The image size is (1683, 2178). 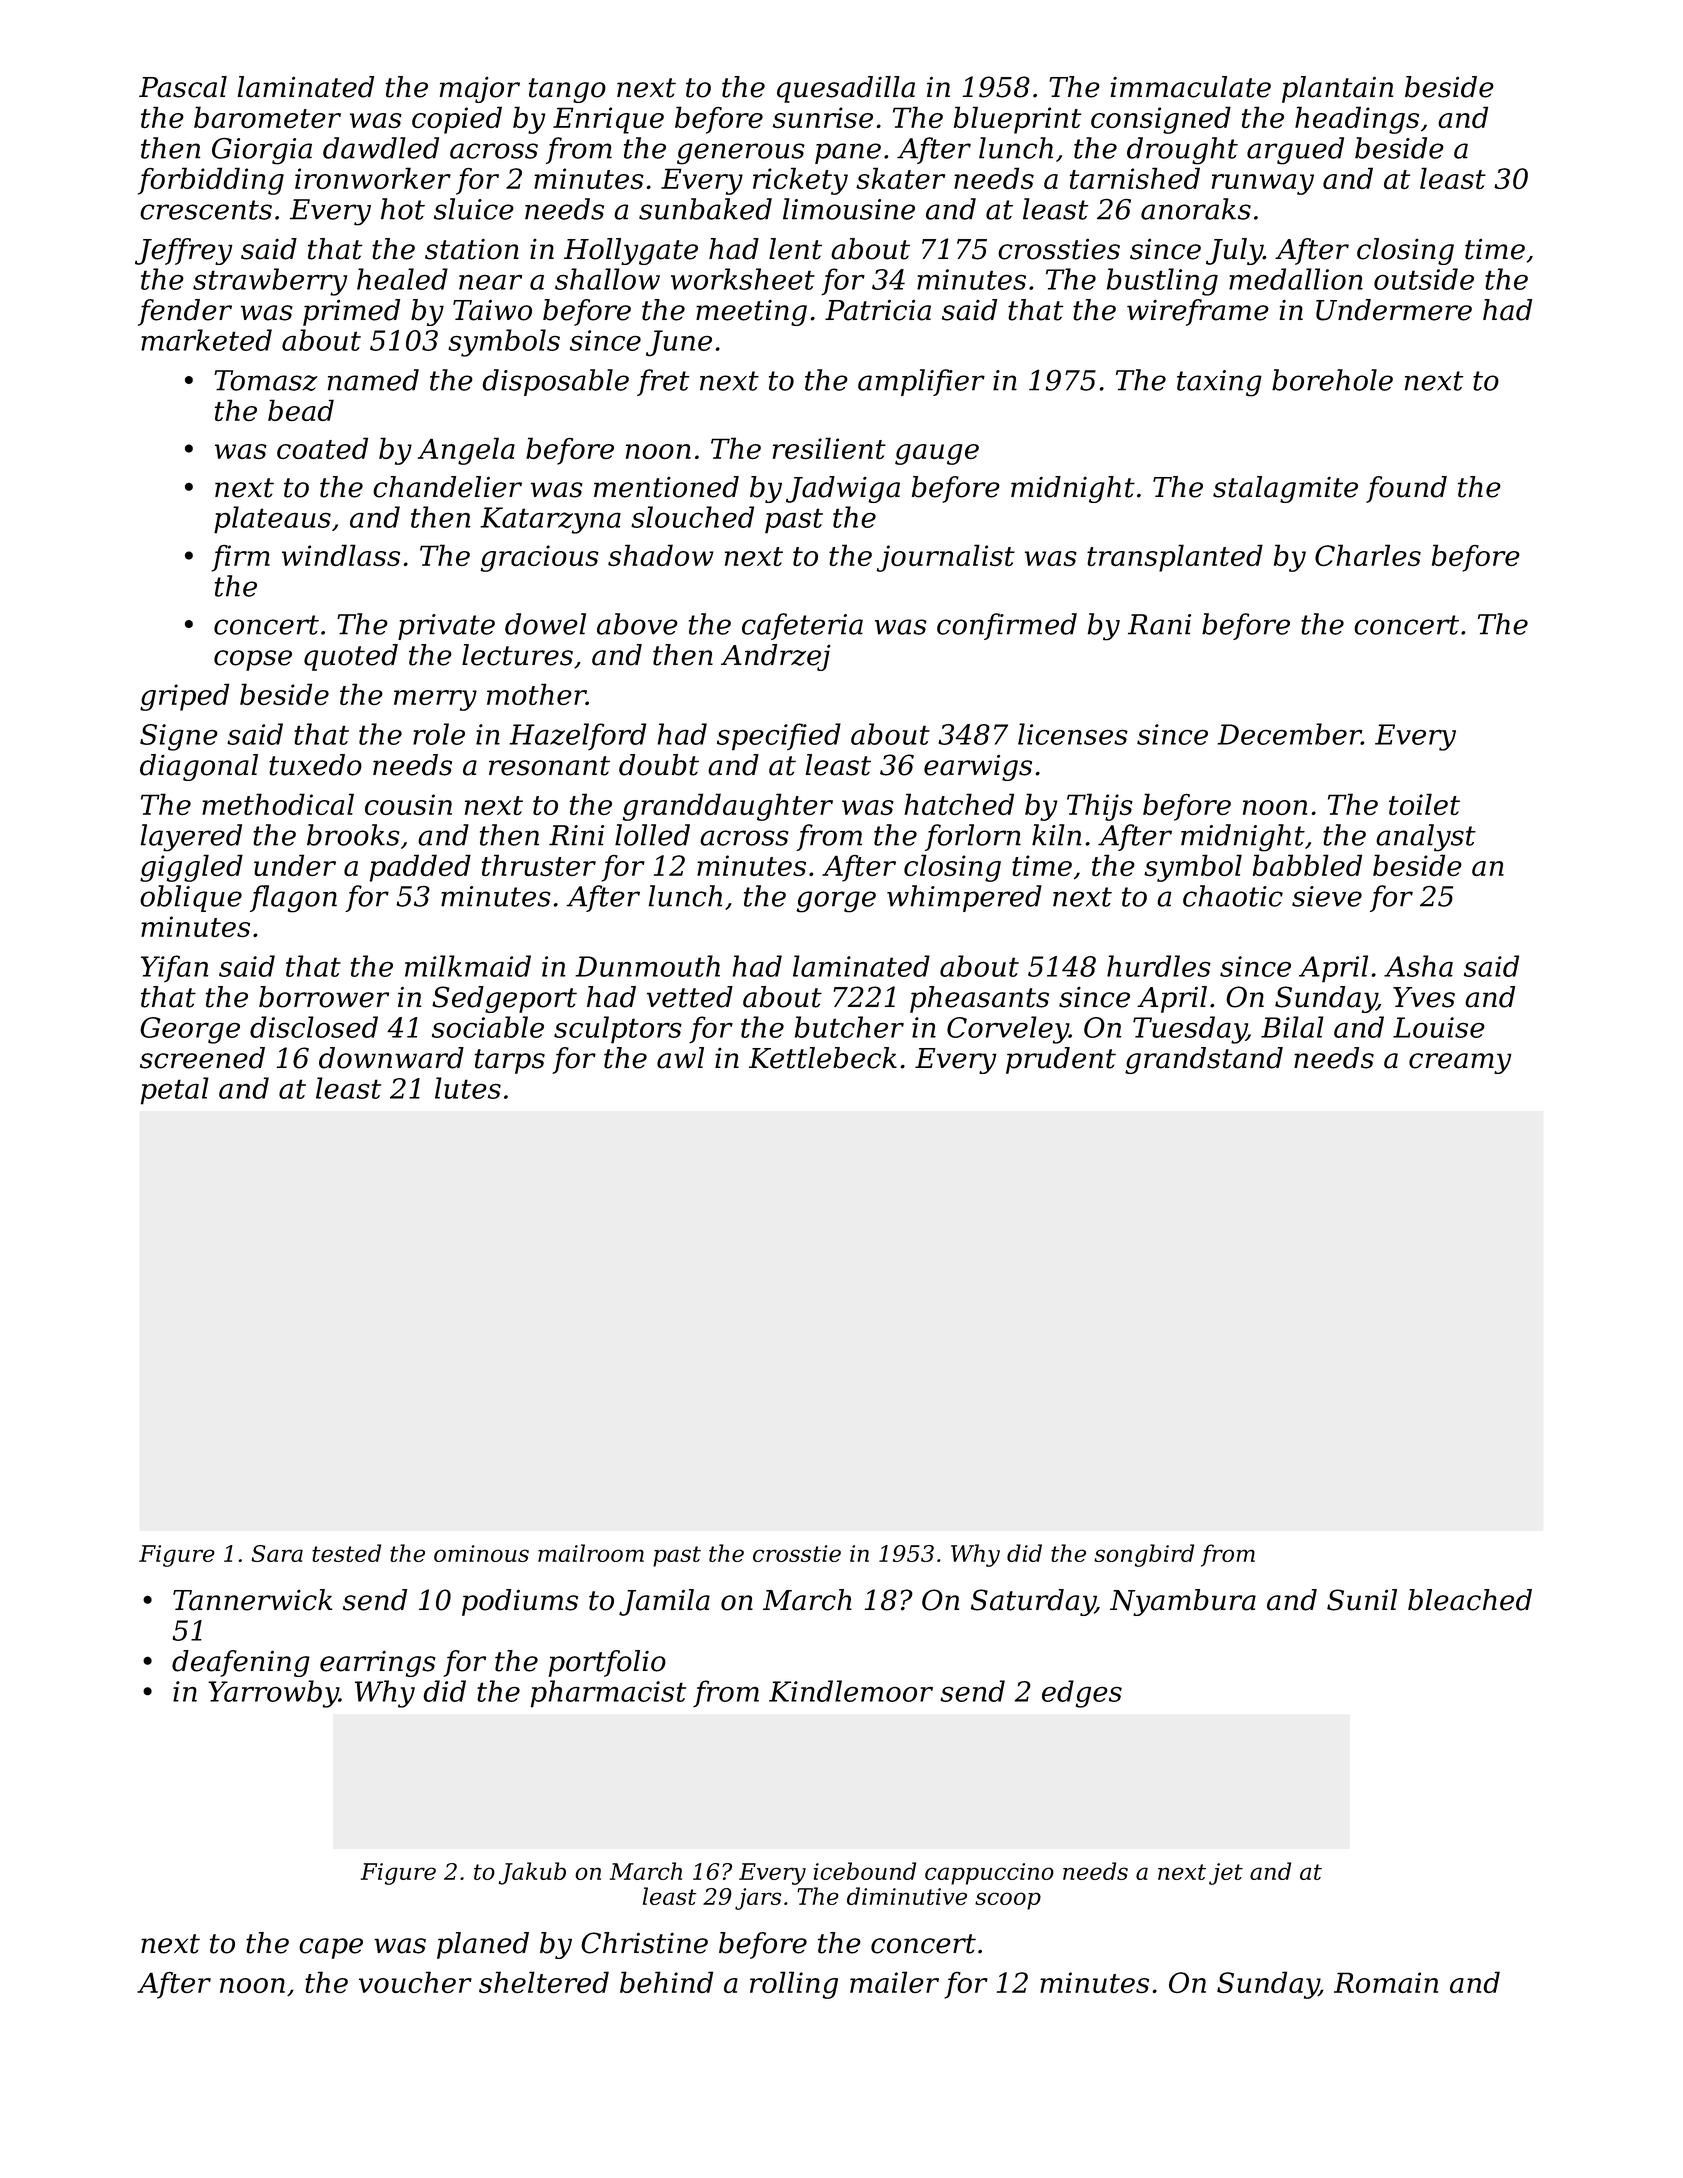 I want to click on Kettlebeck, so click(x=823, y=1058).
